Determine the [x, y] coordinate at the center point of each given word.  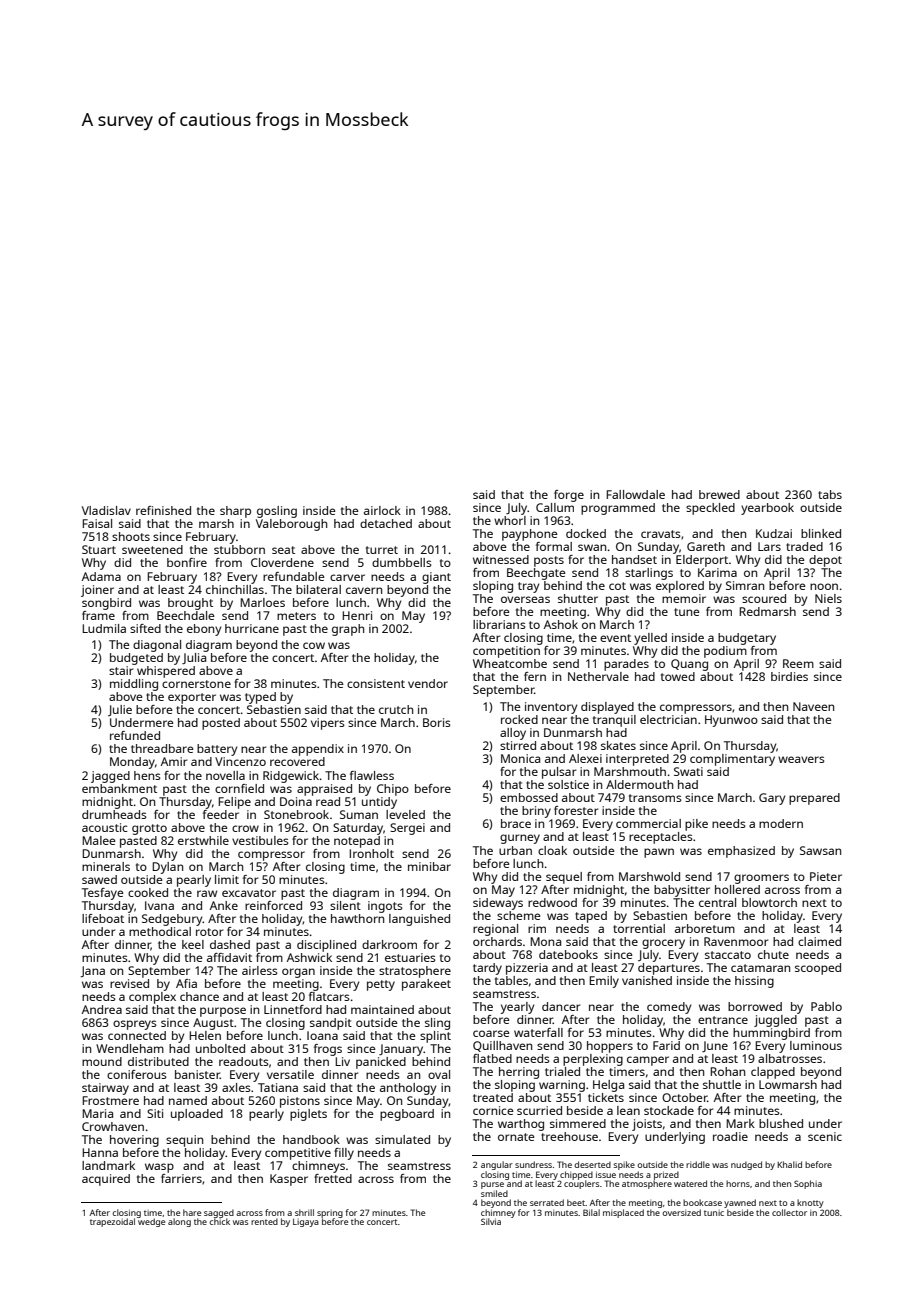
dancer [561, 1006]
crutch [396, 709]
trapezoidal [112, 1222]
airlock [382, 510]
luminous [816, 1045]
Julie [120, 710]
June [715, 1046]
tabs [830, 494]
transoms [655, 798]
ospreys [135, 1025]
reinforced [273, 905]
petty [381, 985]
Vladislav [106, 510]
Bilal [591, 1212]
